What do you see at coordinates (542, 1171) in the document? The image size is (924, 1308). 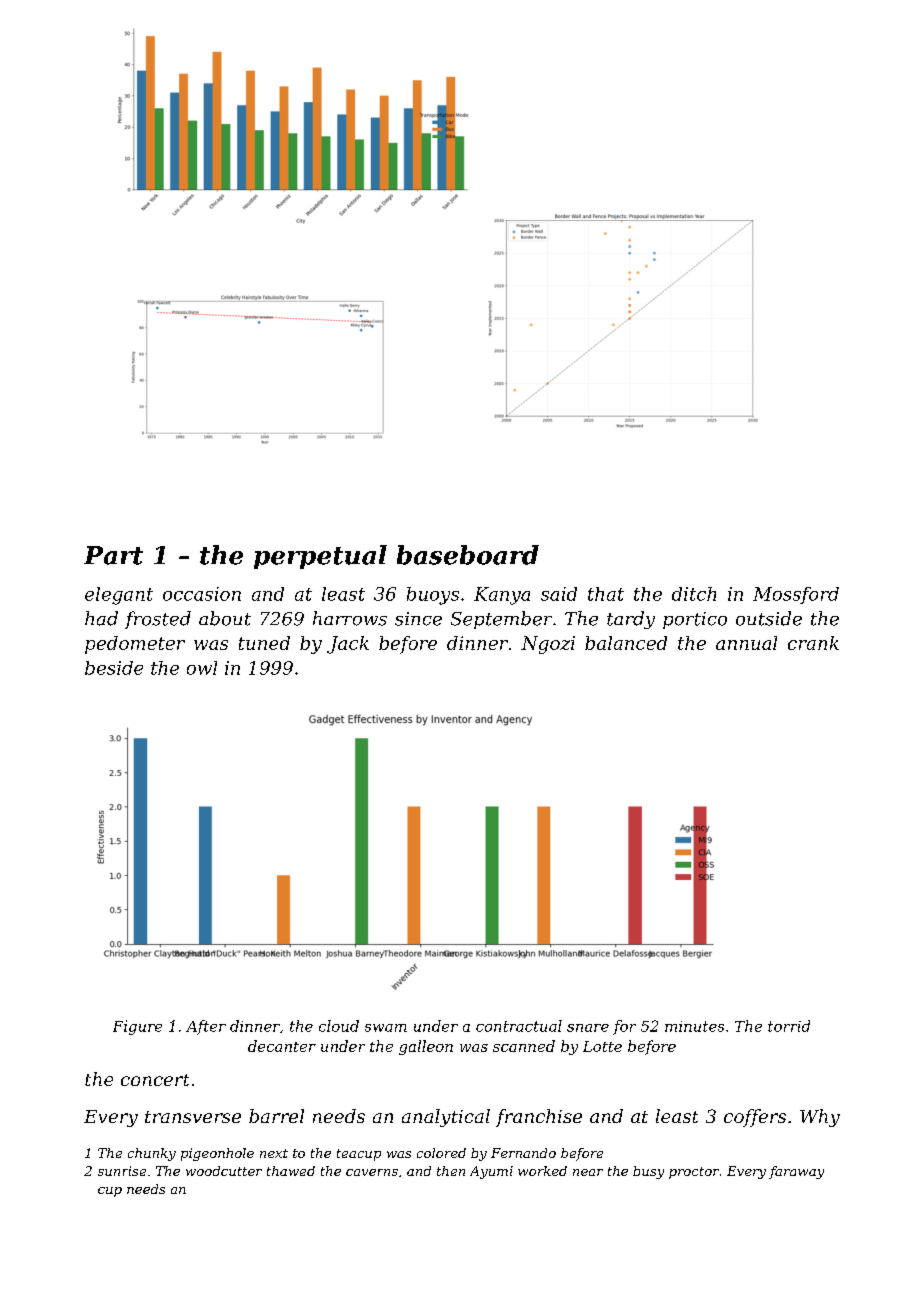 I see `worked` at bounding box center [542, 1171].
